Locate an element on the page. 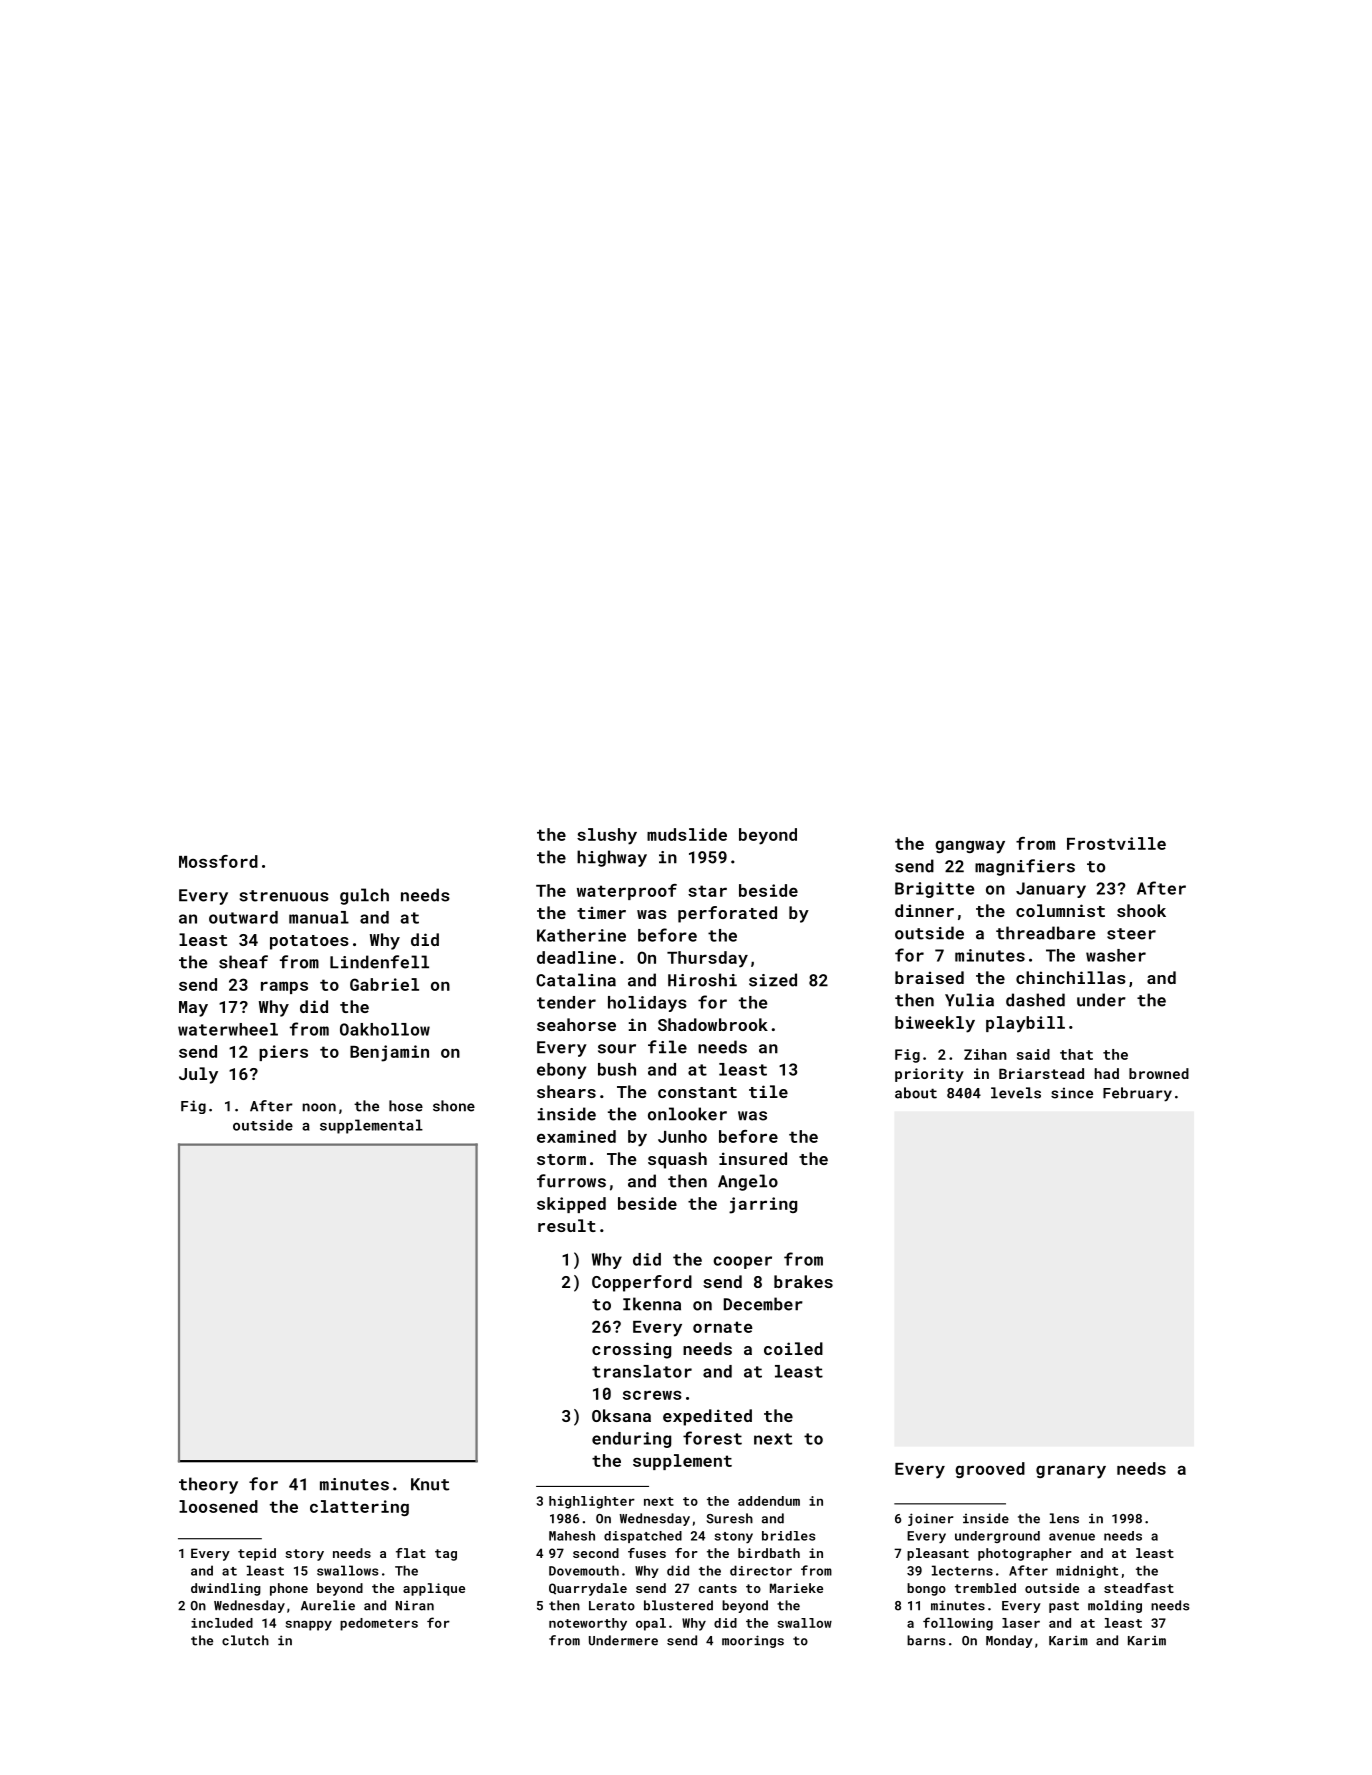 The width and height of the image is (1372, 1775). tile is located at coordinates (768, 1091).
